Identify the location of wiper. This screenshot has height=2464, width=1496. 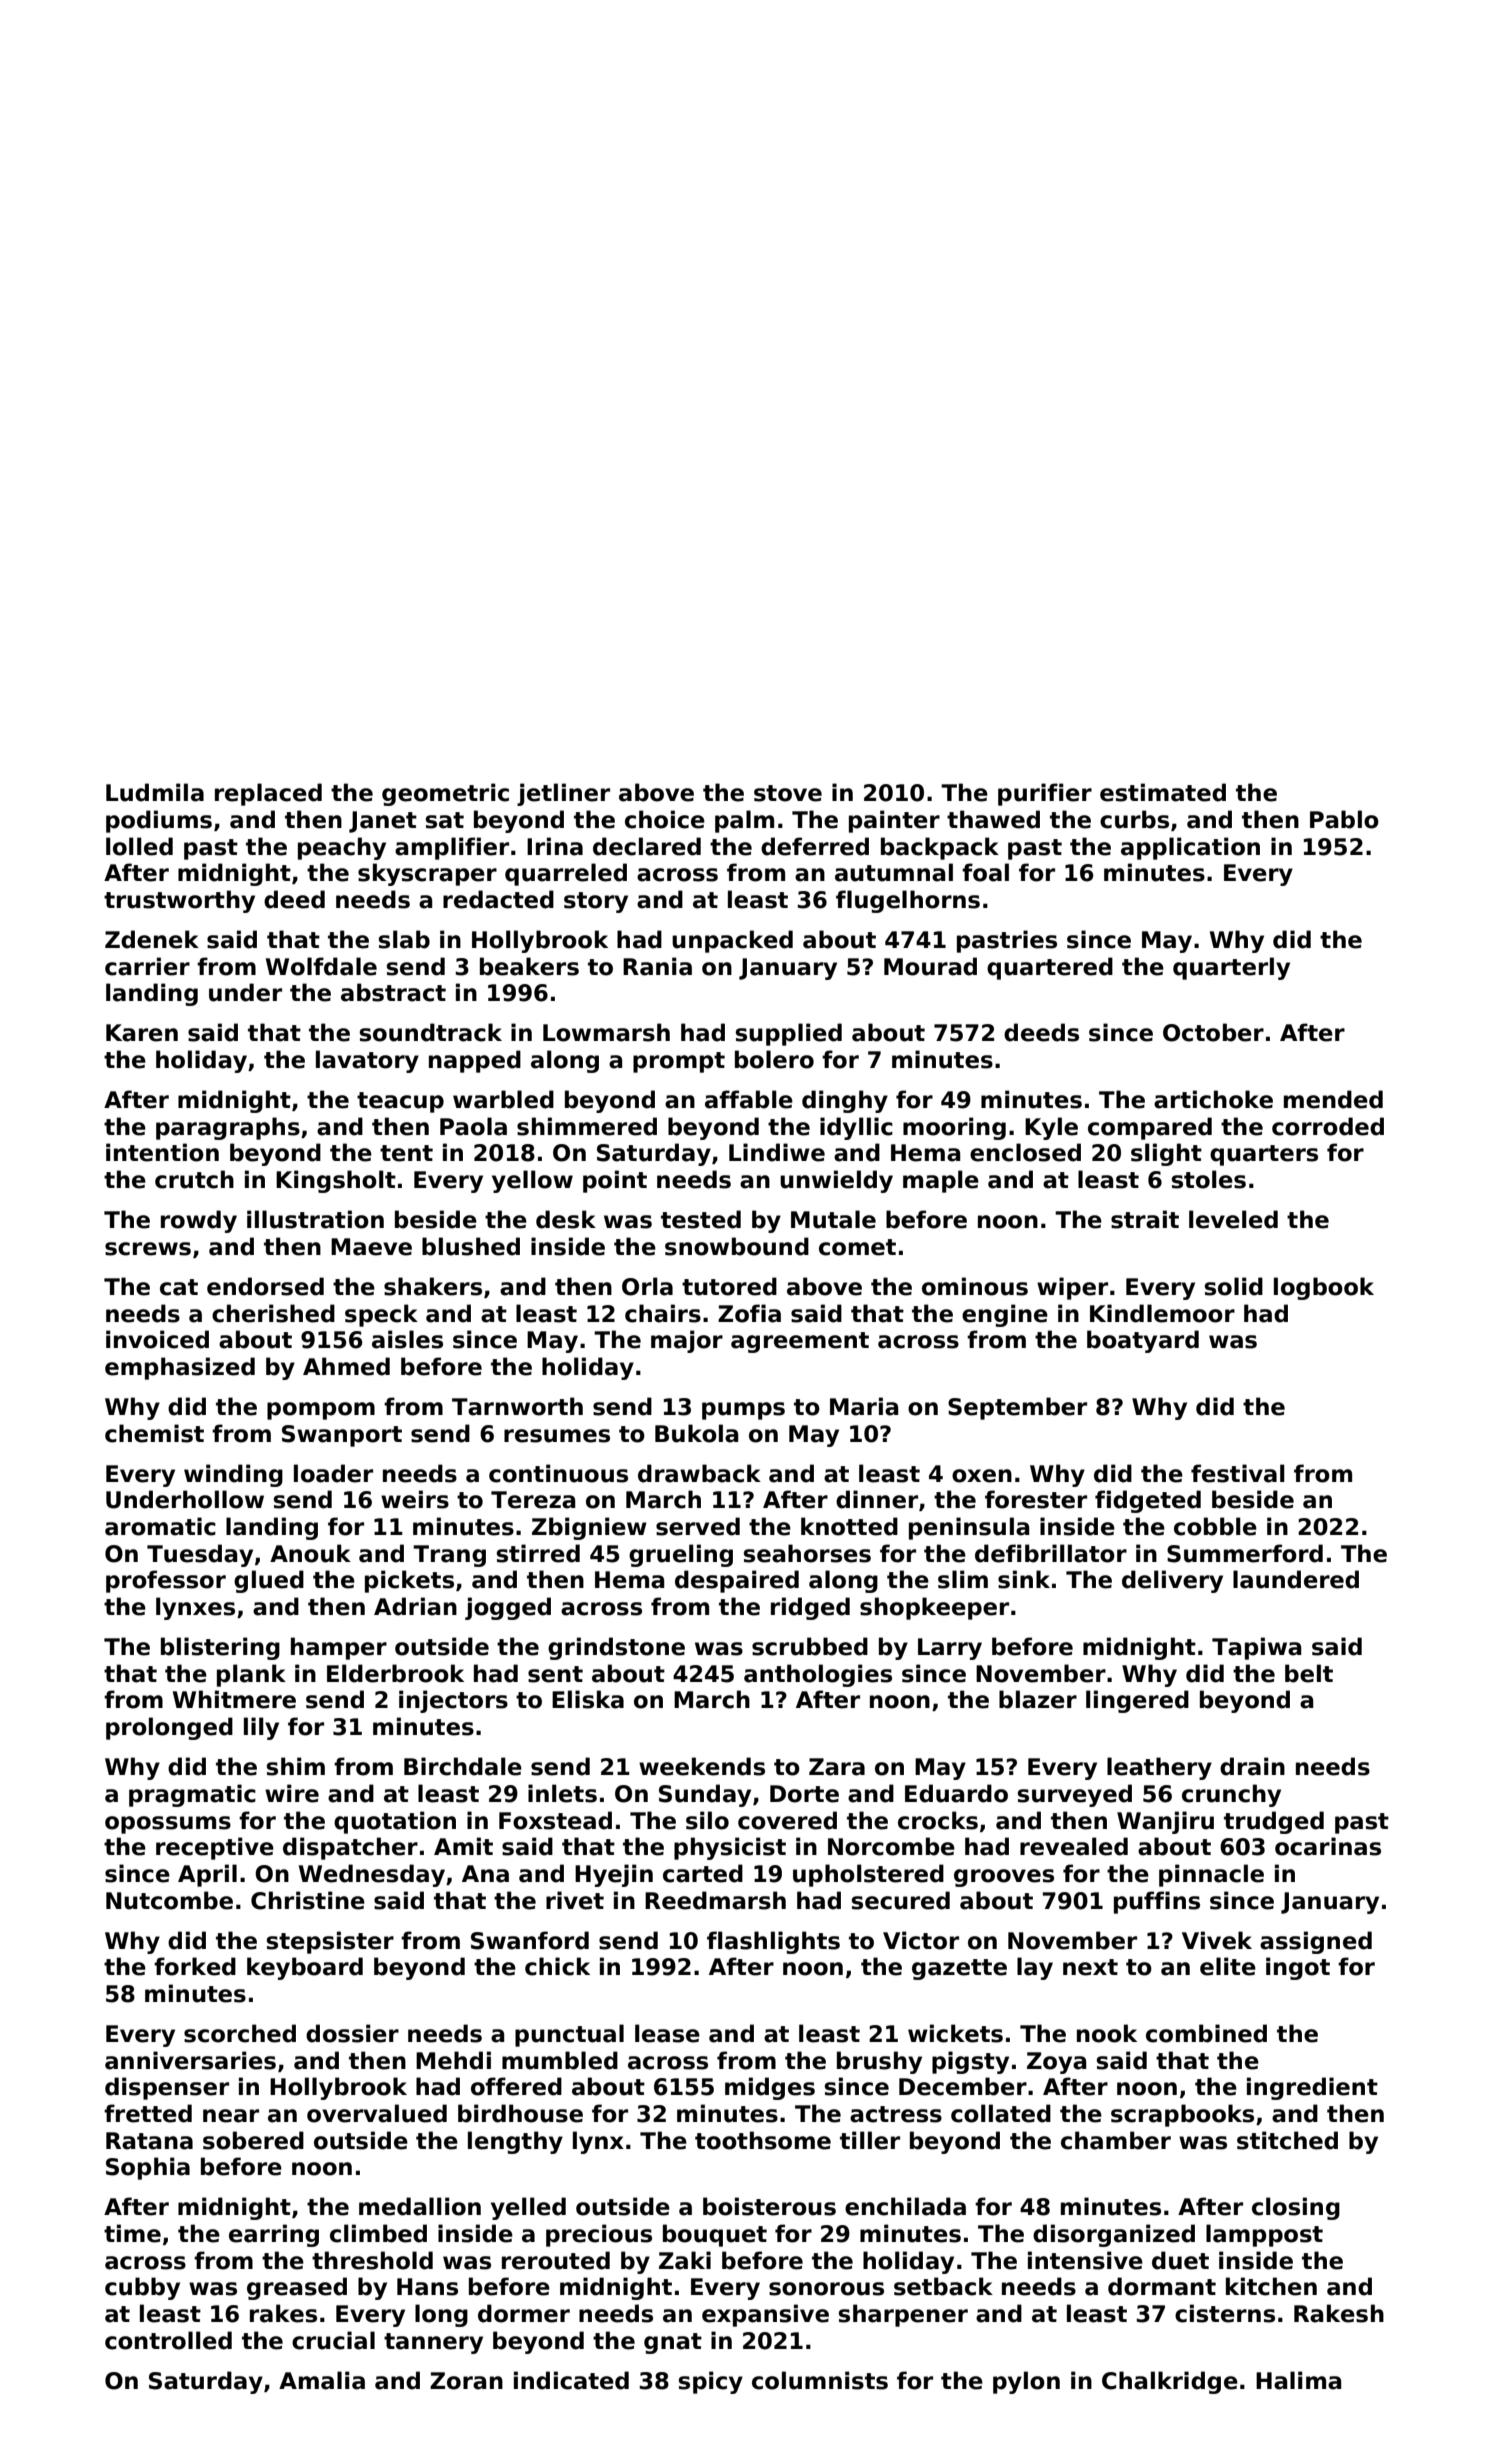
(1072, 1288).
